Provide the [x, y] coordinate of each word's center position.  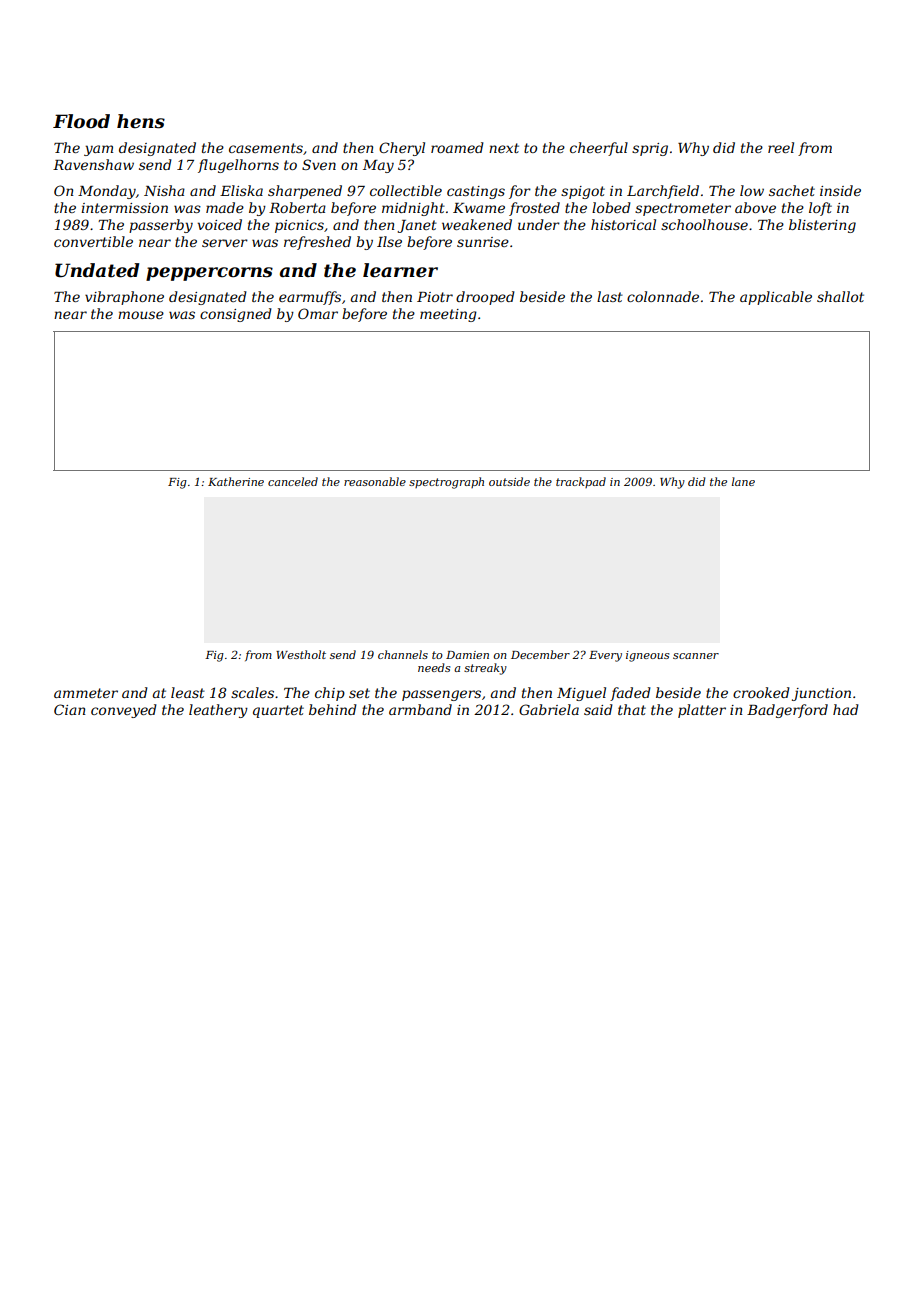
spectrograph [446, 483]
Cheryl [402, 149]
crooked [761, 692]
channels [403, 654]
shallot [840, 296]
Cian [69, 709]
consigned [236, 315]
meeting [448, 315]
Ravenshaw [93, 164]
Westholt [301, 654]
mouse [141, 315]
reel [781, 147]
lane [743, 481]
